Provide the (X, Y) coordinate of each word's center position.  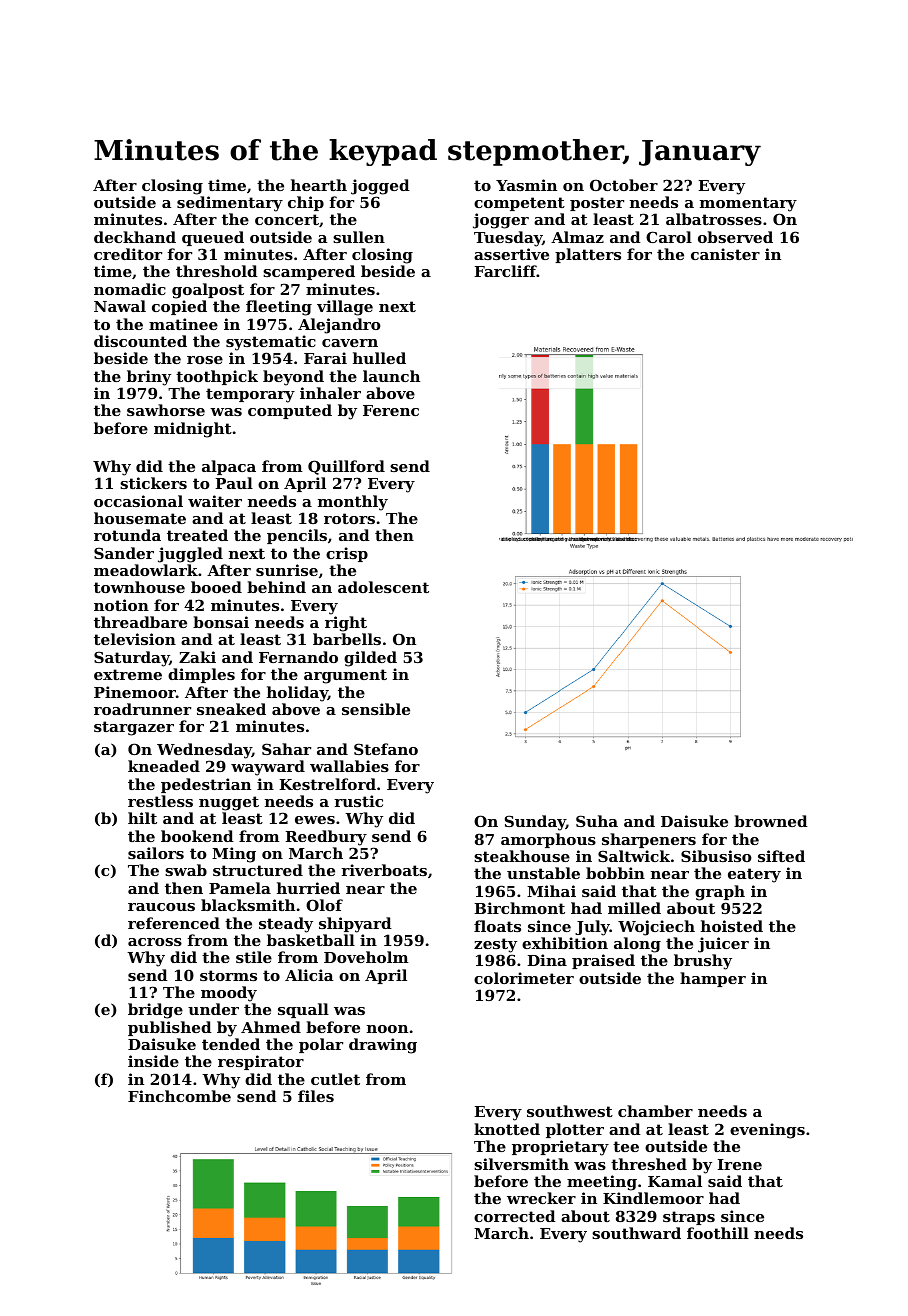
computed (290, 411)
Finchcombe (179, 1096)
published (170, 1028)
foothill (718, 1233)
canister (725, 254)
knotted (507, 1129)
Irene (739, 1164)
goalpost (208, 291)
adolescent (383, 587)
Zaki (197, 657)
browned (771, 821)
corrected (515, 1216)
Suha (597, 821)
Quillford (346, 467)
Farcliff (505, 271)
